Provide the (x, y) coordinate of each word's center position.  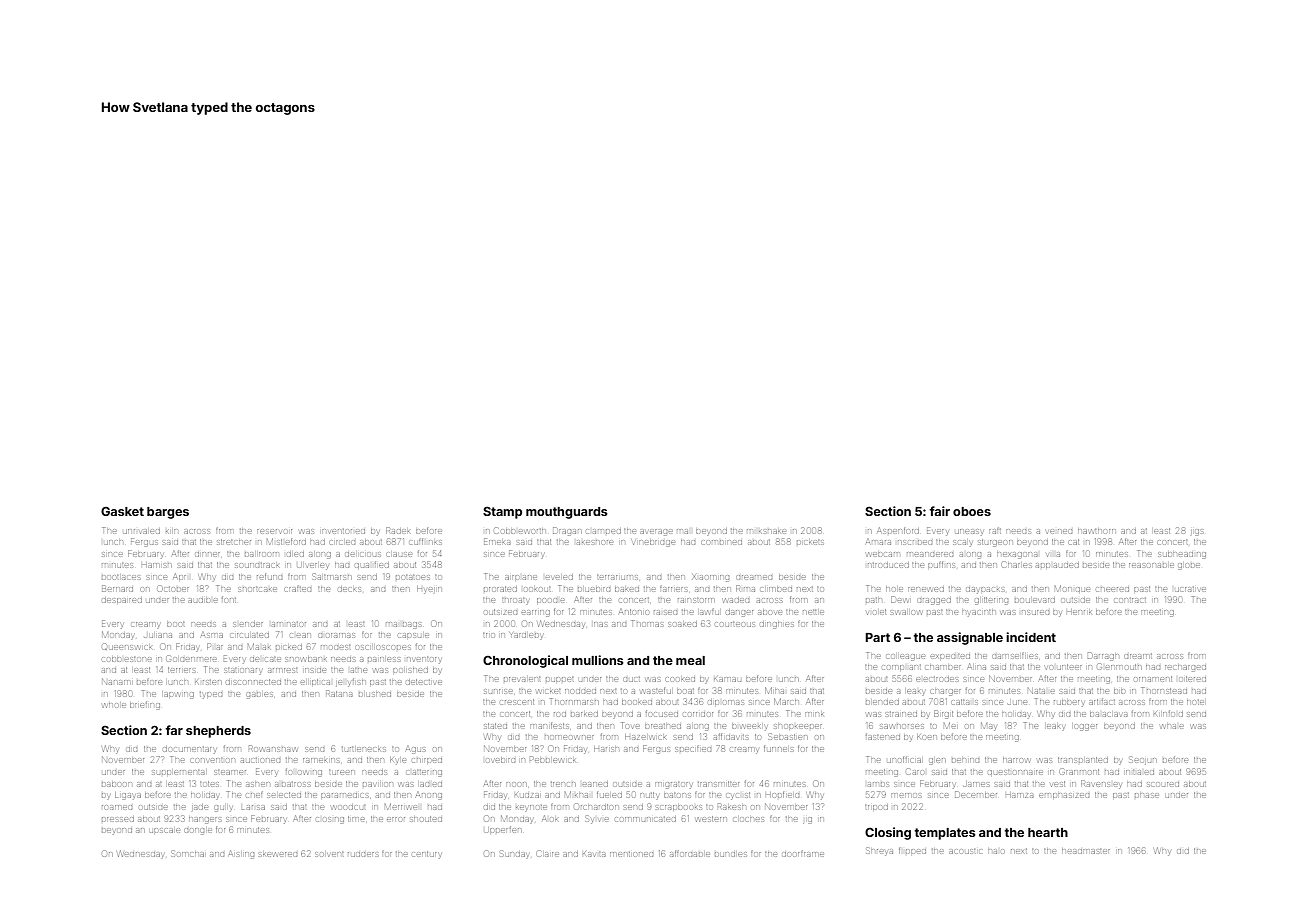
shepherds (218, 732)
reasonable (1151, 565)
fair (939, 511)
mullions (598, 660)
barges (168, 513)
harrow (1016, 760)
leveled (559, 577)
